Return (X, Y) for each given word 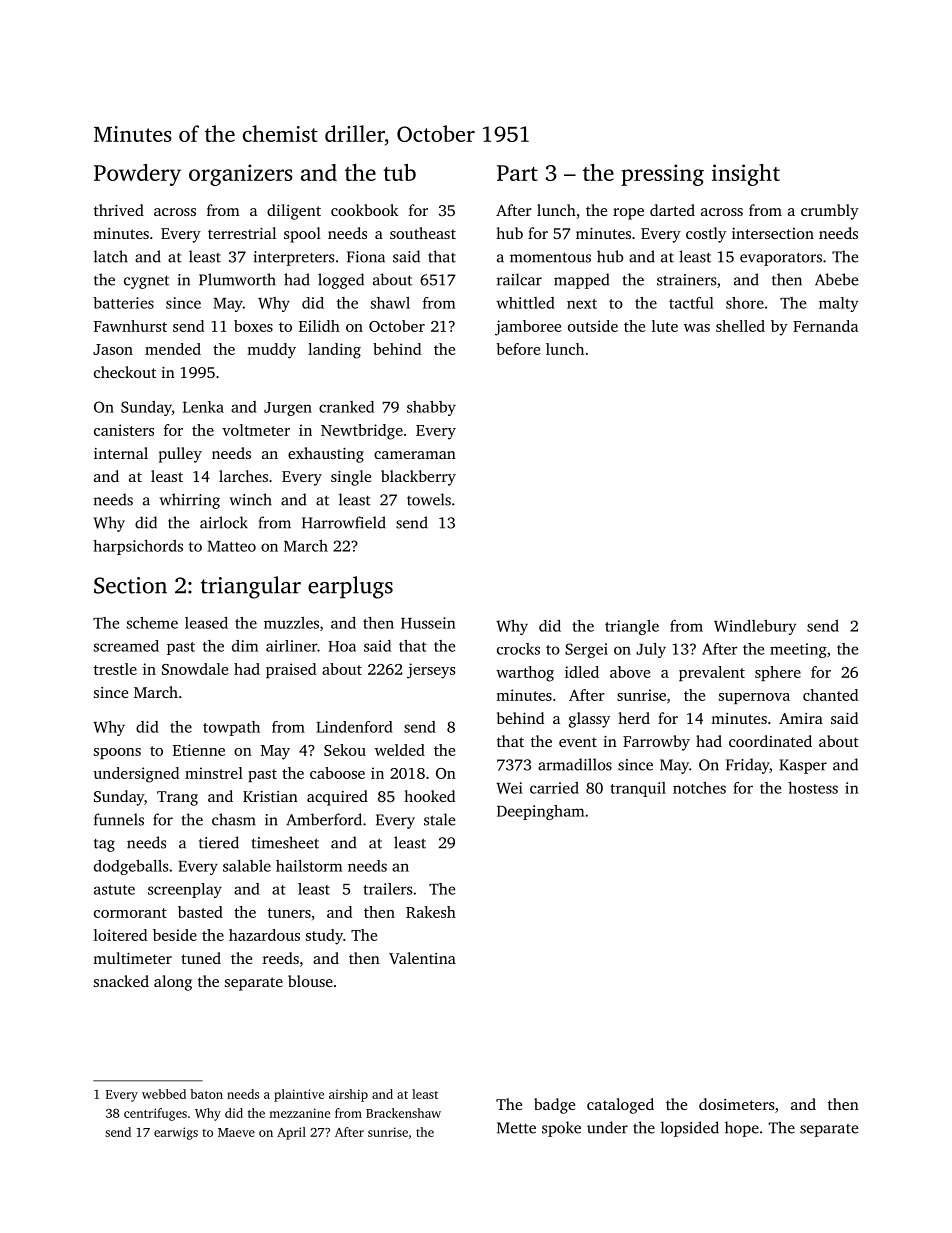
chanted (830, 695)
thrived (119, 210)
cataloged (620, 1106)
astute (114, 890)
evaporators (781, 259)
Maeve (236, 1132)
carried (554, 788)
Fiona (366, 257)
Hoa (342, 646)
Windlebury (755, 627)
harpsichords (138, 547)
